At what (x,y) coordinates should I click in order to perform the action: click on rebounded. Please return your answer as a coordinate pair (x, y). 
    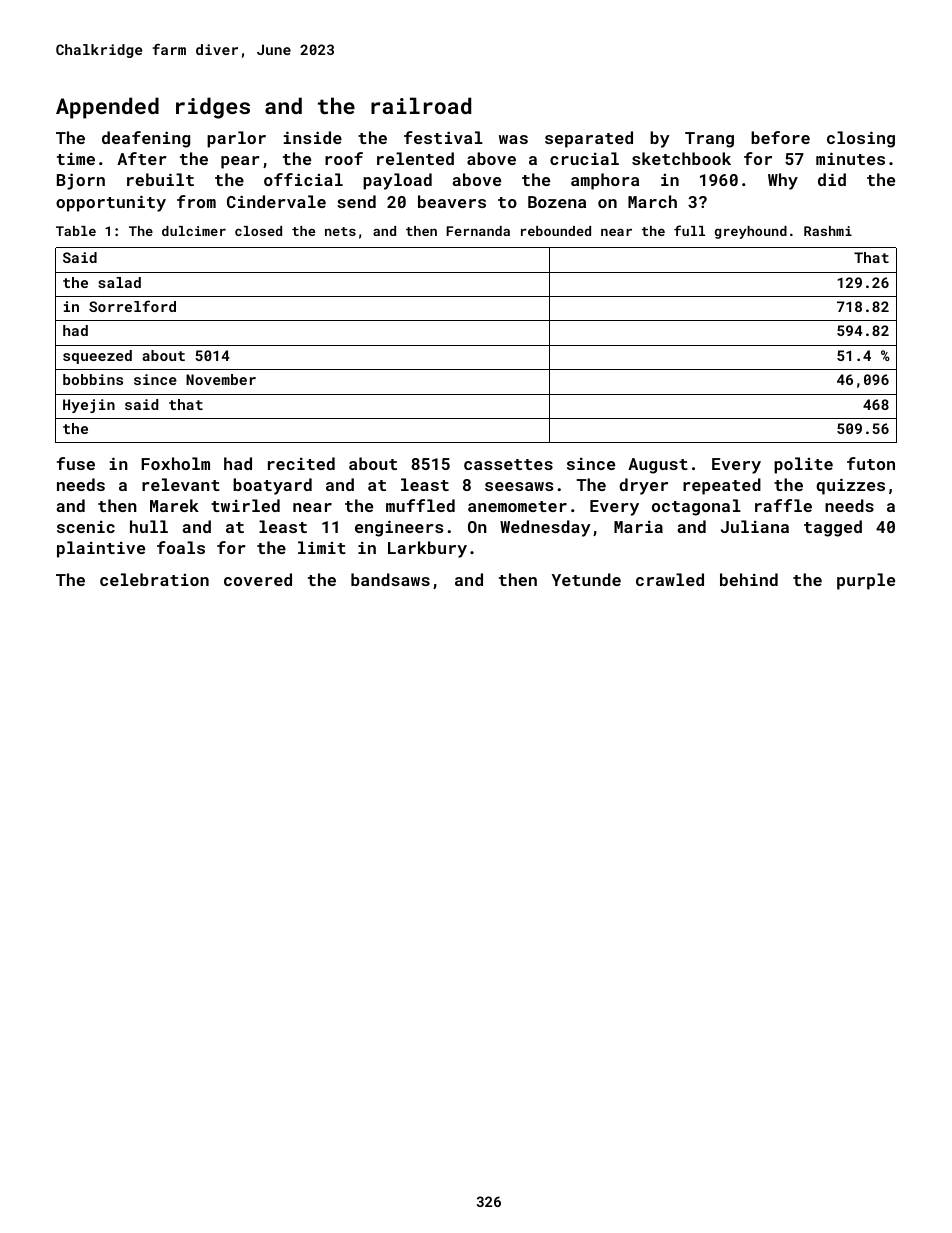
    Looking at the image, I should click on (556, 231).
